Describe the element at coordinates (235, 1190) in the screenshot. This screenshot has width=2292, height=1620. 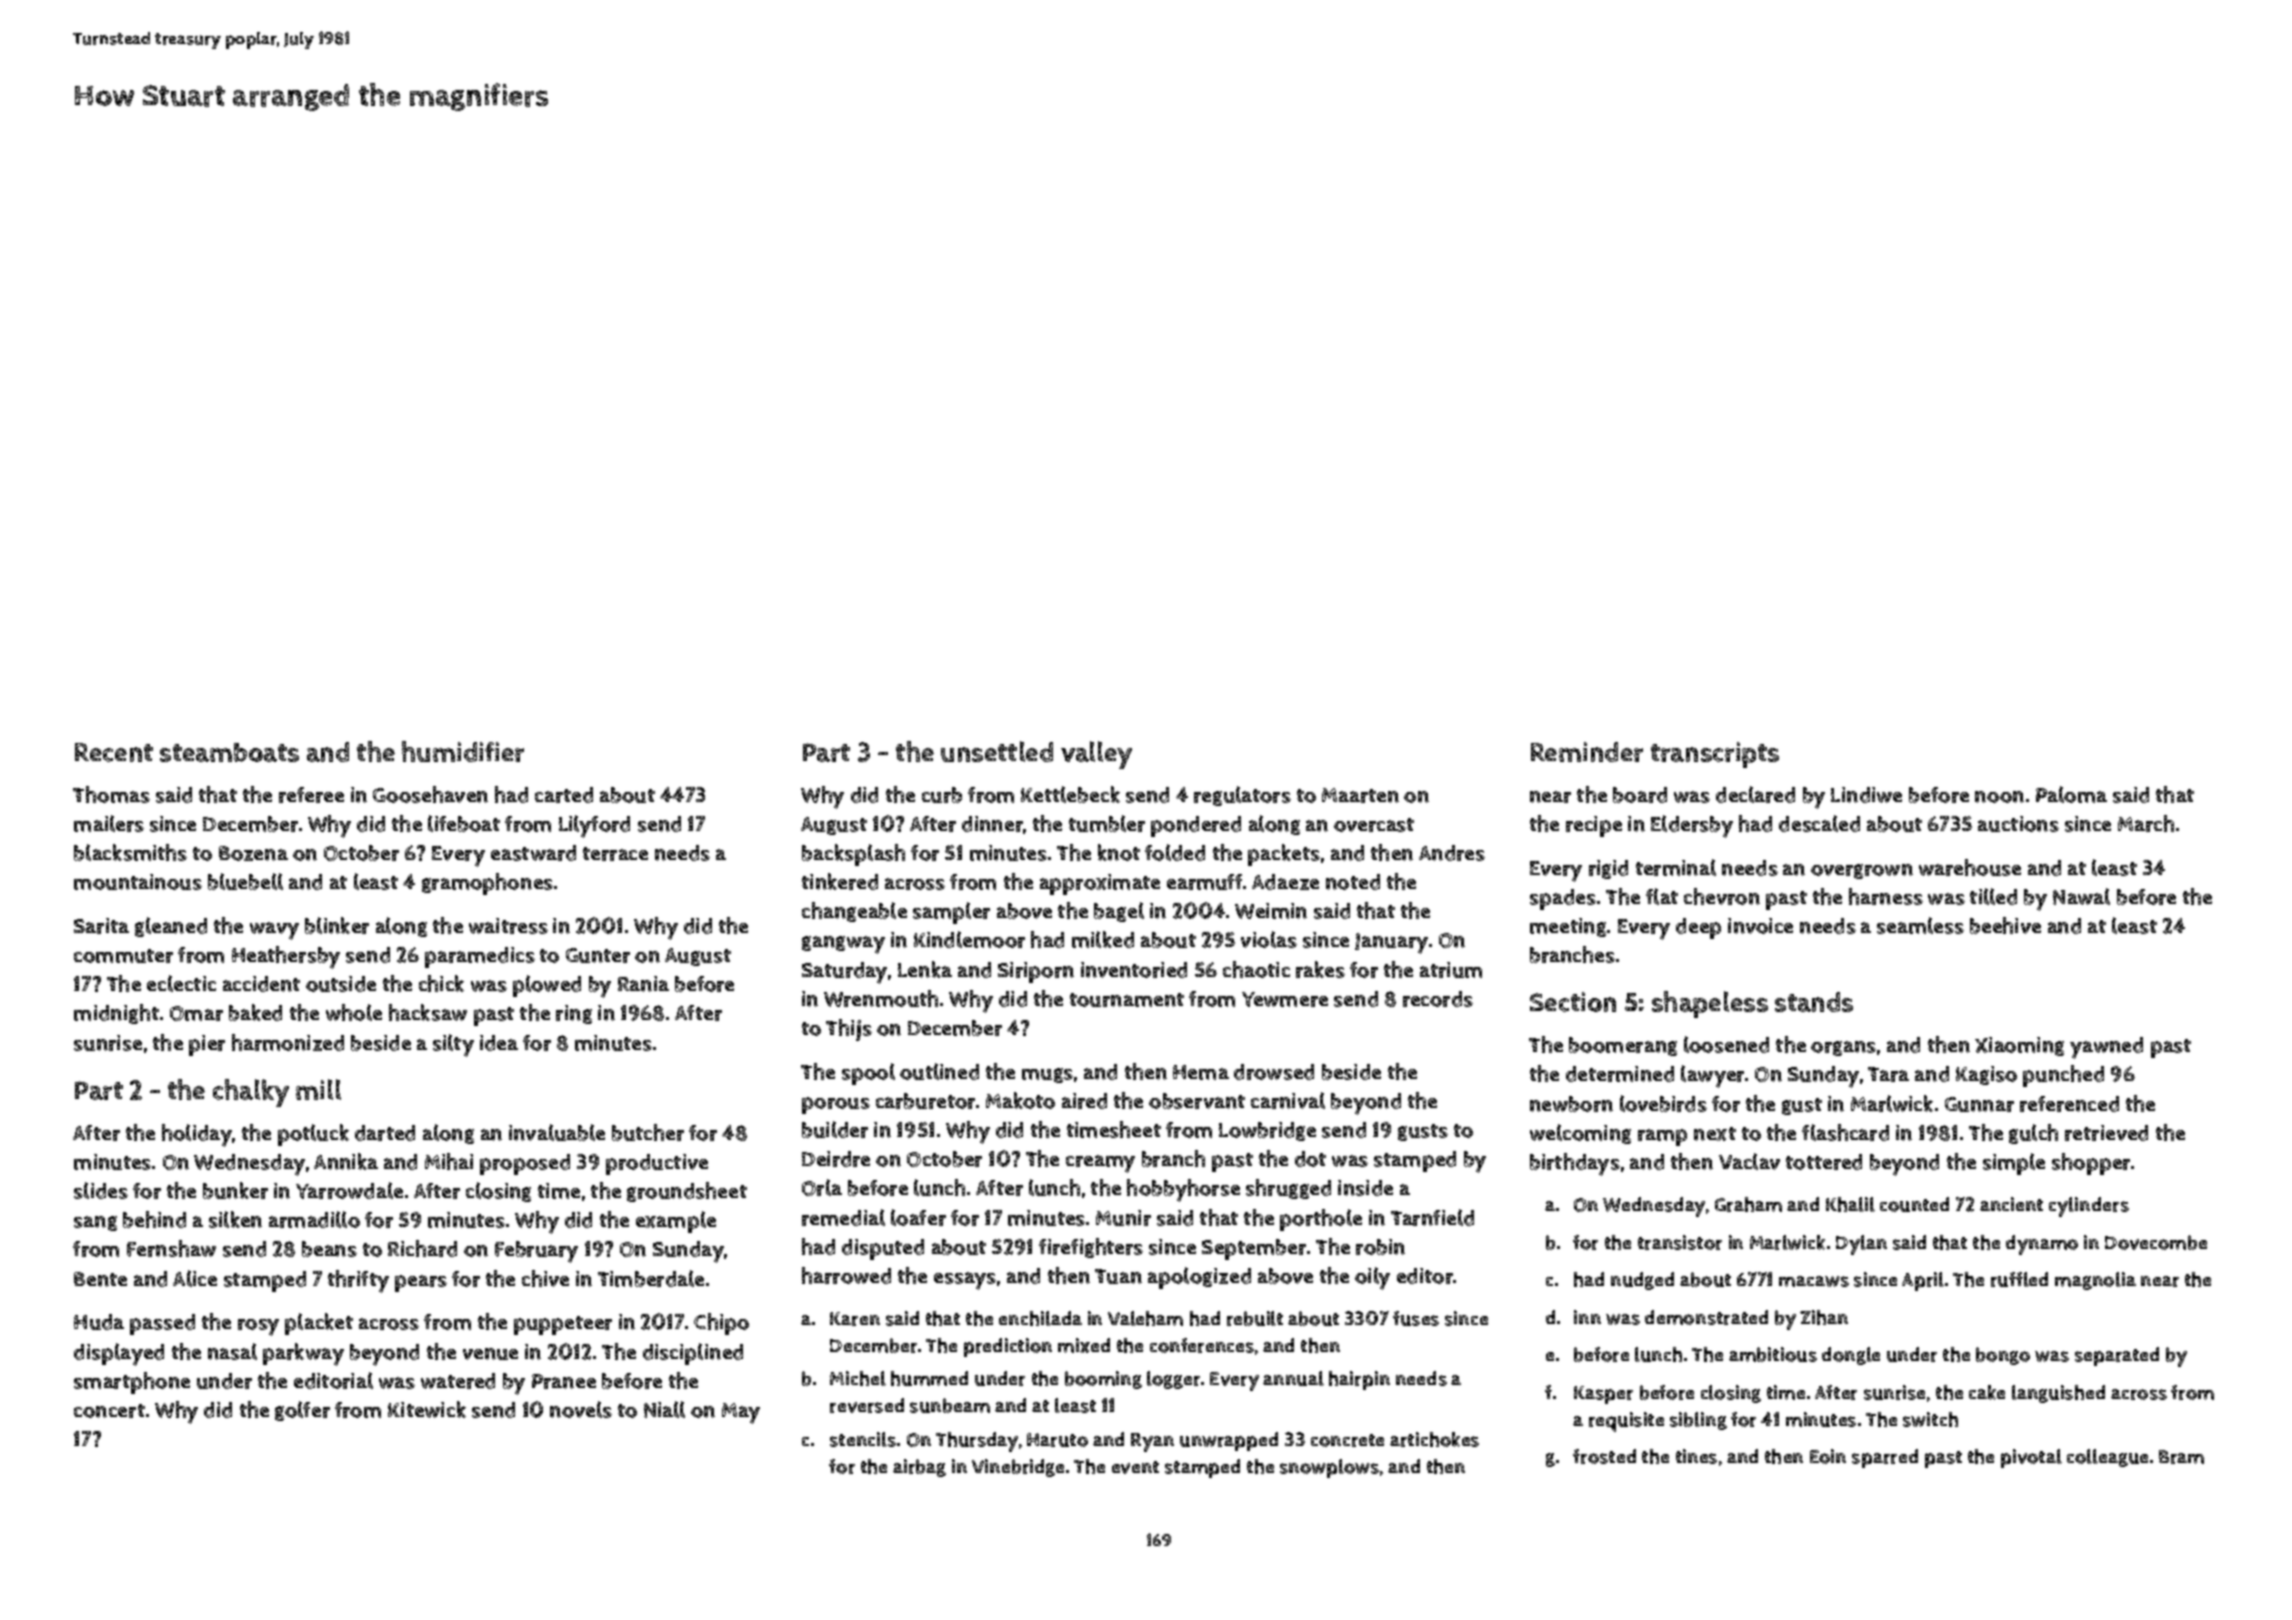
I see `bunker` at that location.
